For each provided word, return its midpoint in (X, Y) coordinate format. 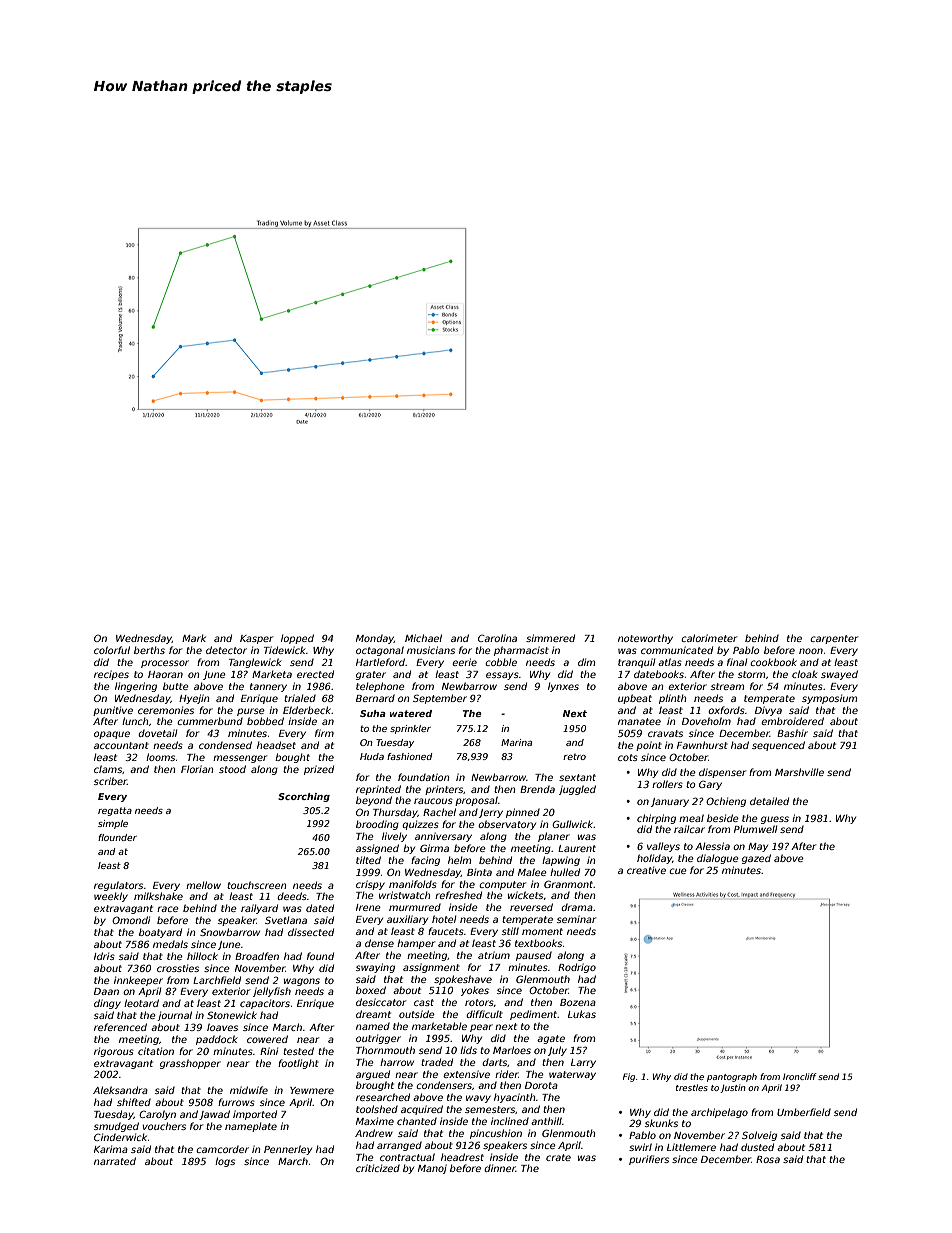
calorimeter (709, 638)
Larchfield (217, 980)
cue (678, 871)
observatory (507, 825)
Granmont (568, 884)
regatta (115, 811)
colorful (112, 650)
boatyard (160, 933)
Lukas (582, 1014)
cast (424, 1002)
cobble (501, 662)
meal (691, 818)
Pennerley (288, 1150)
